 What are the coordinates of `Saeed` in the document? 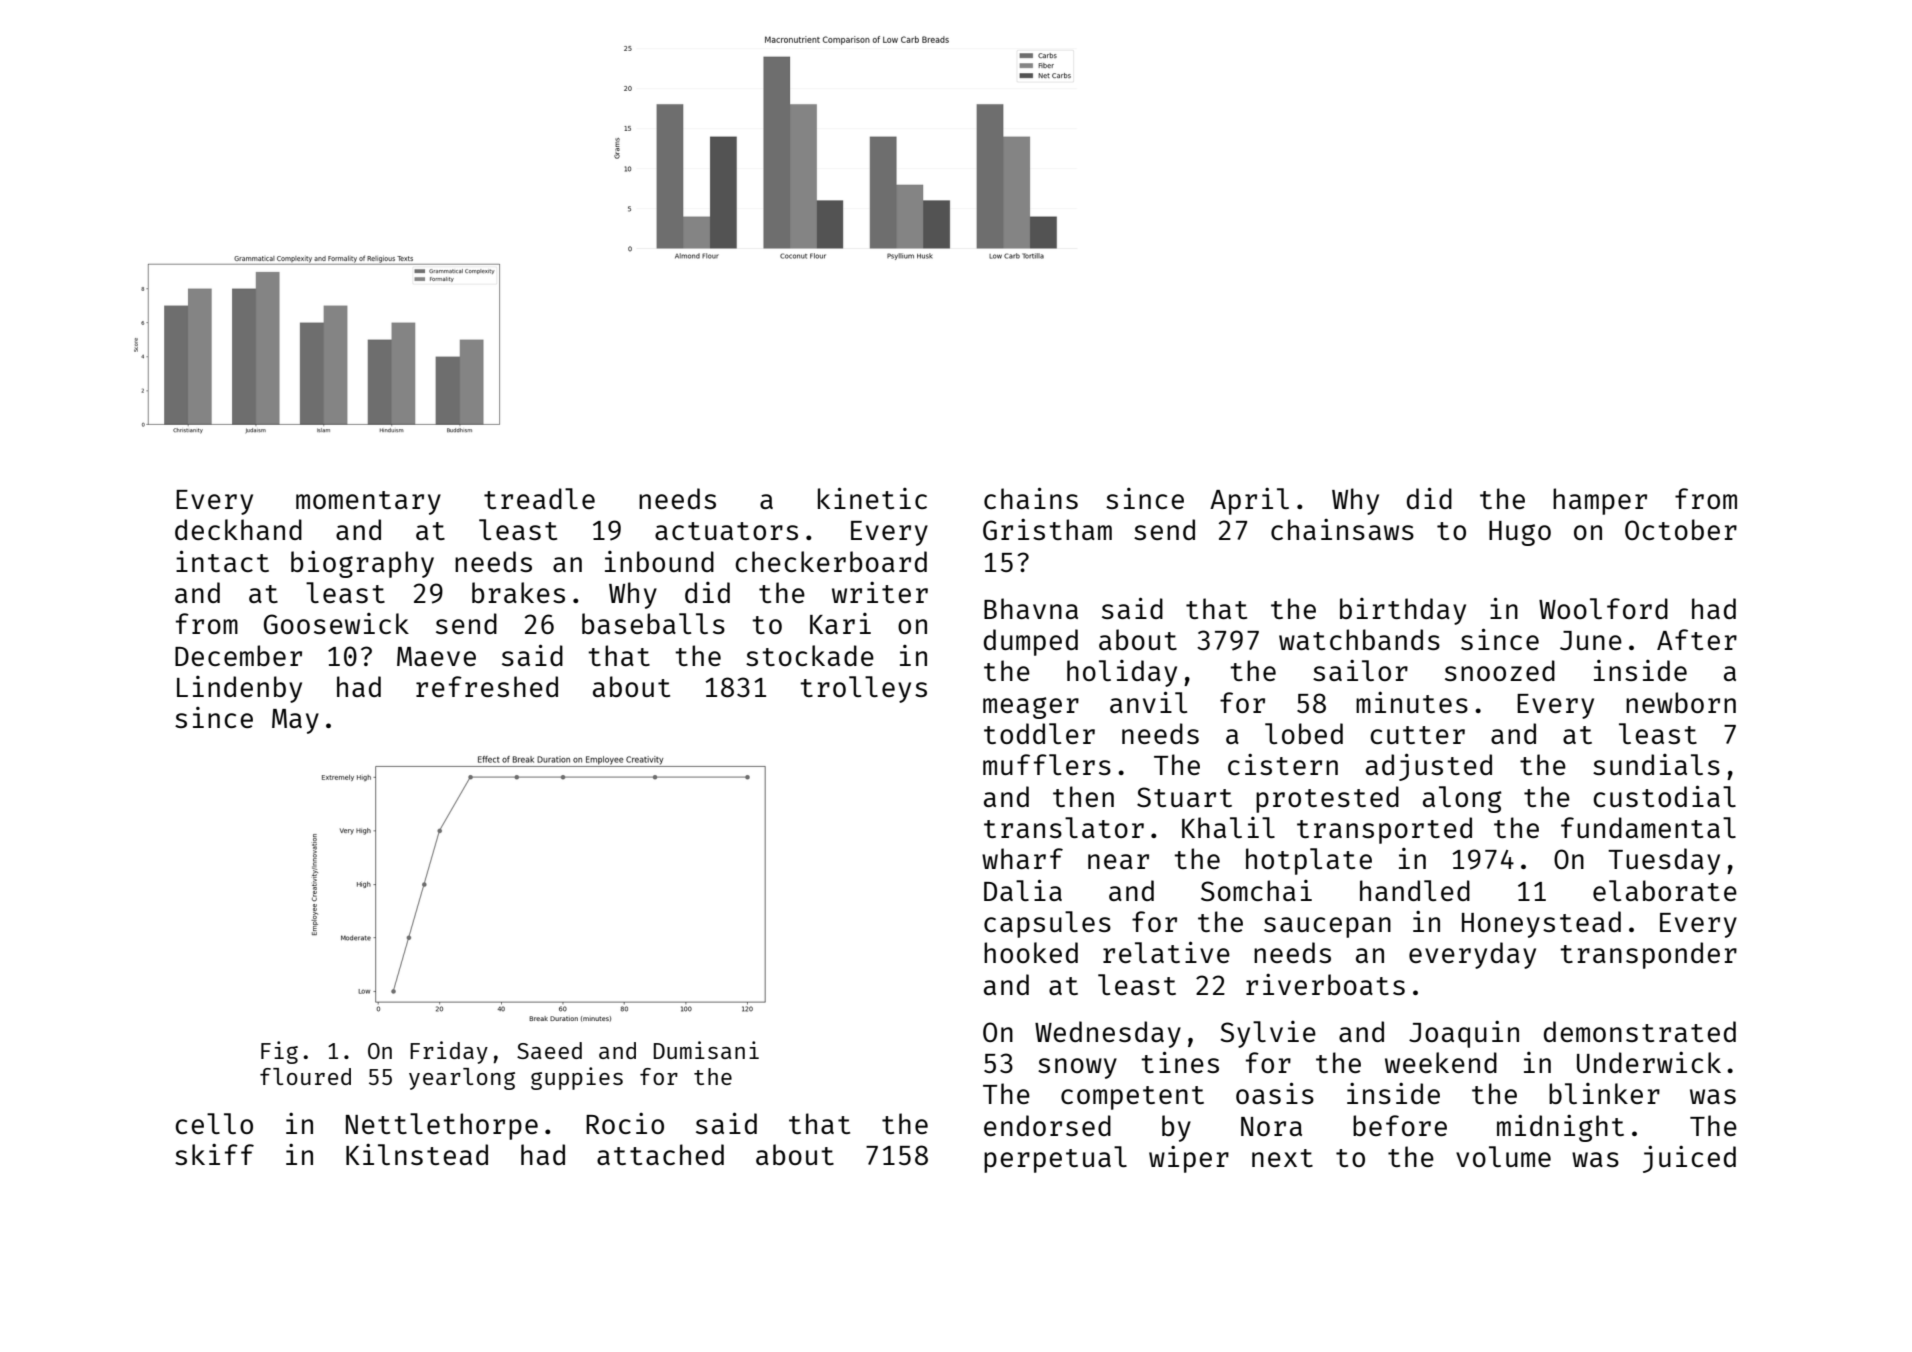 It's located at (549, 1050).
